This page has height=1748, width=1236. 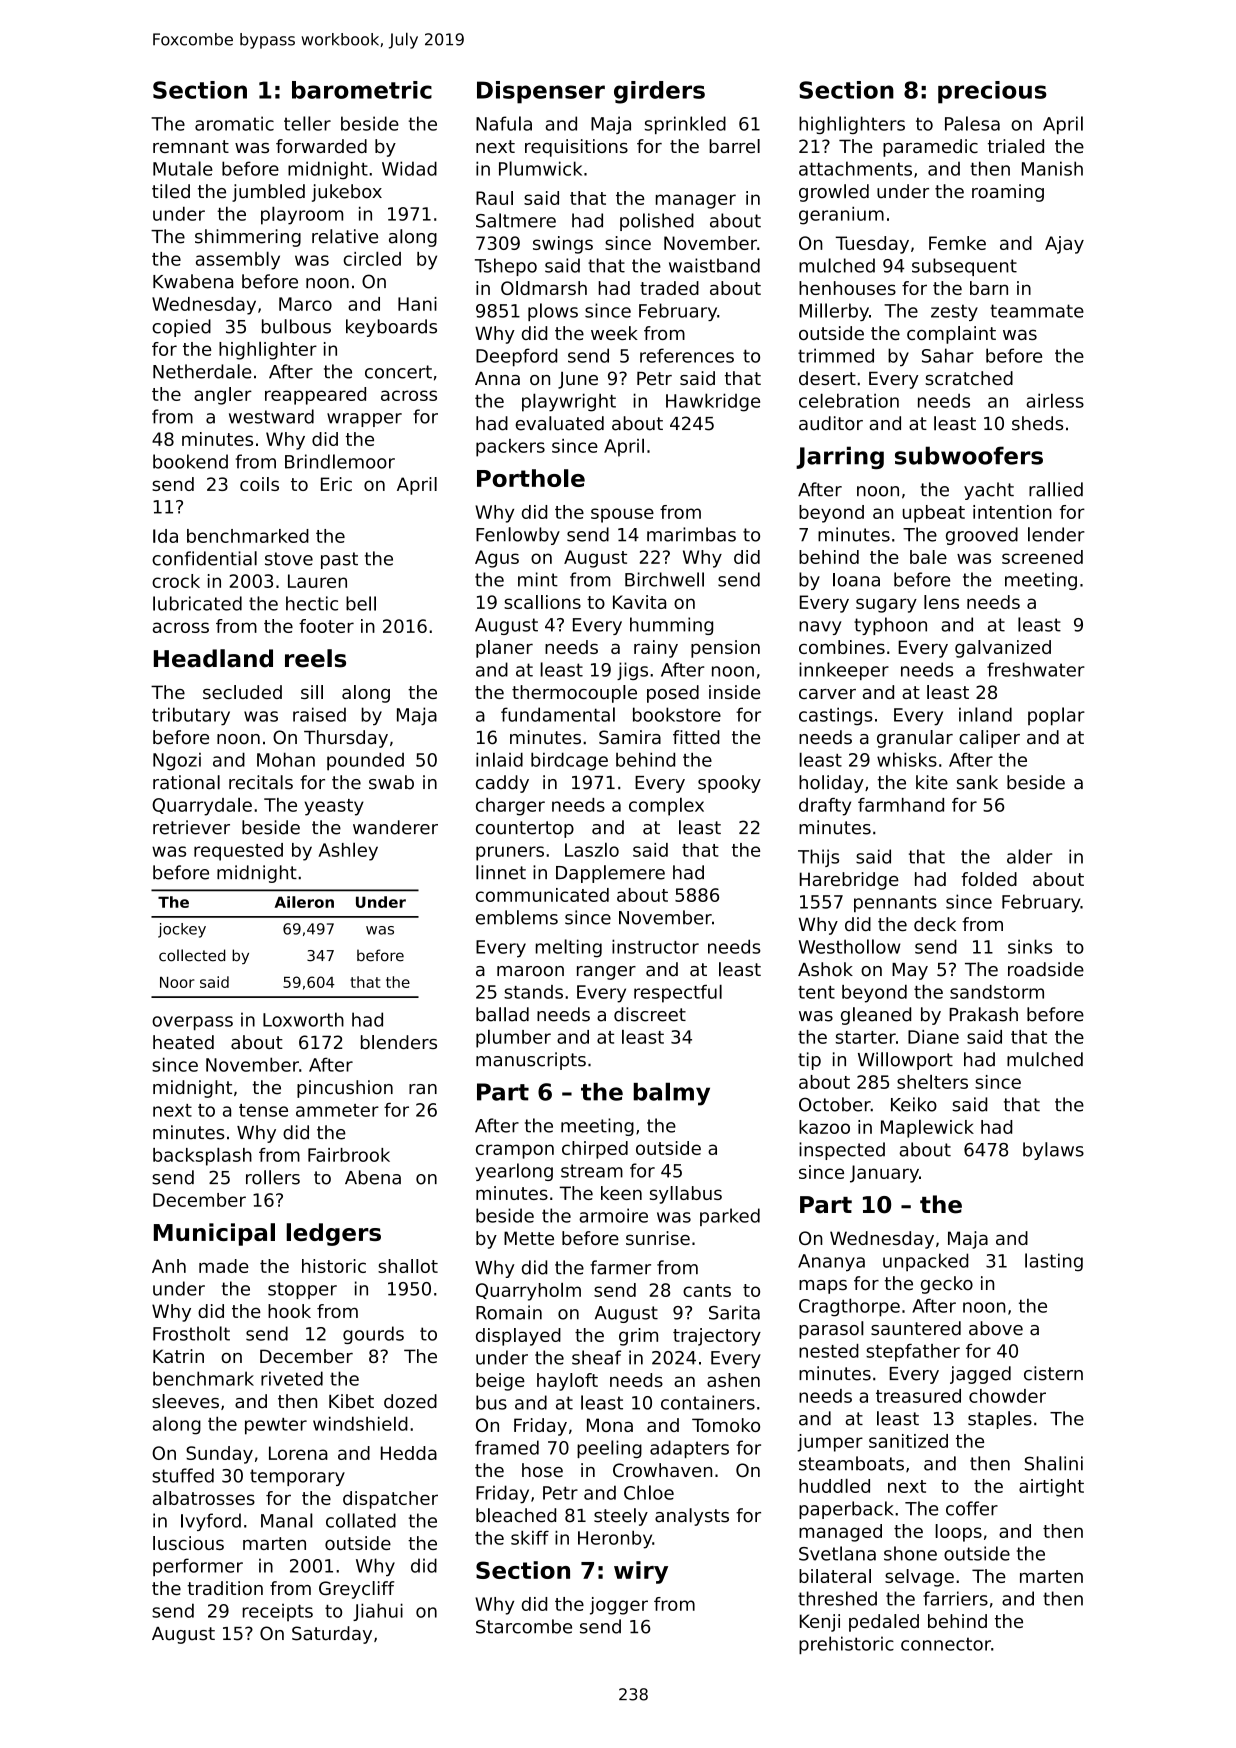 What do you see at coordinates (1064, 245) in the page?
I see `Ajay` at bounding box center [1064, 245].
